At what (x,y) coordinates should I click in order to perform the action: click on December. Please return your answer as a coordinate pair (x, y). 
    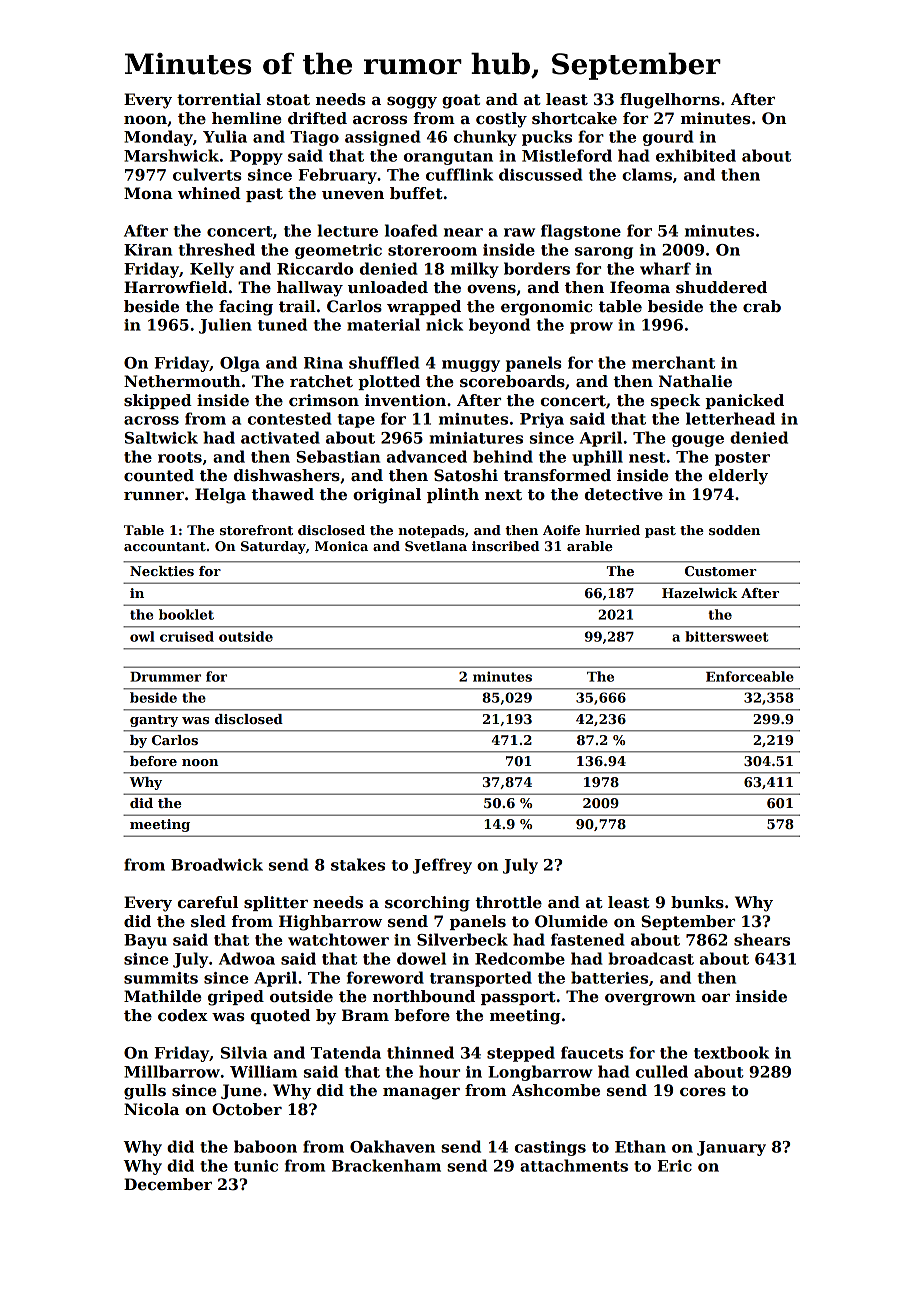
    Looking at the image, I should click on (168, 1184).
